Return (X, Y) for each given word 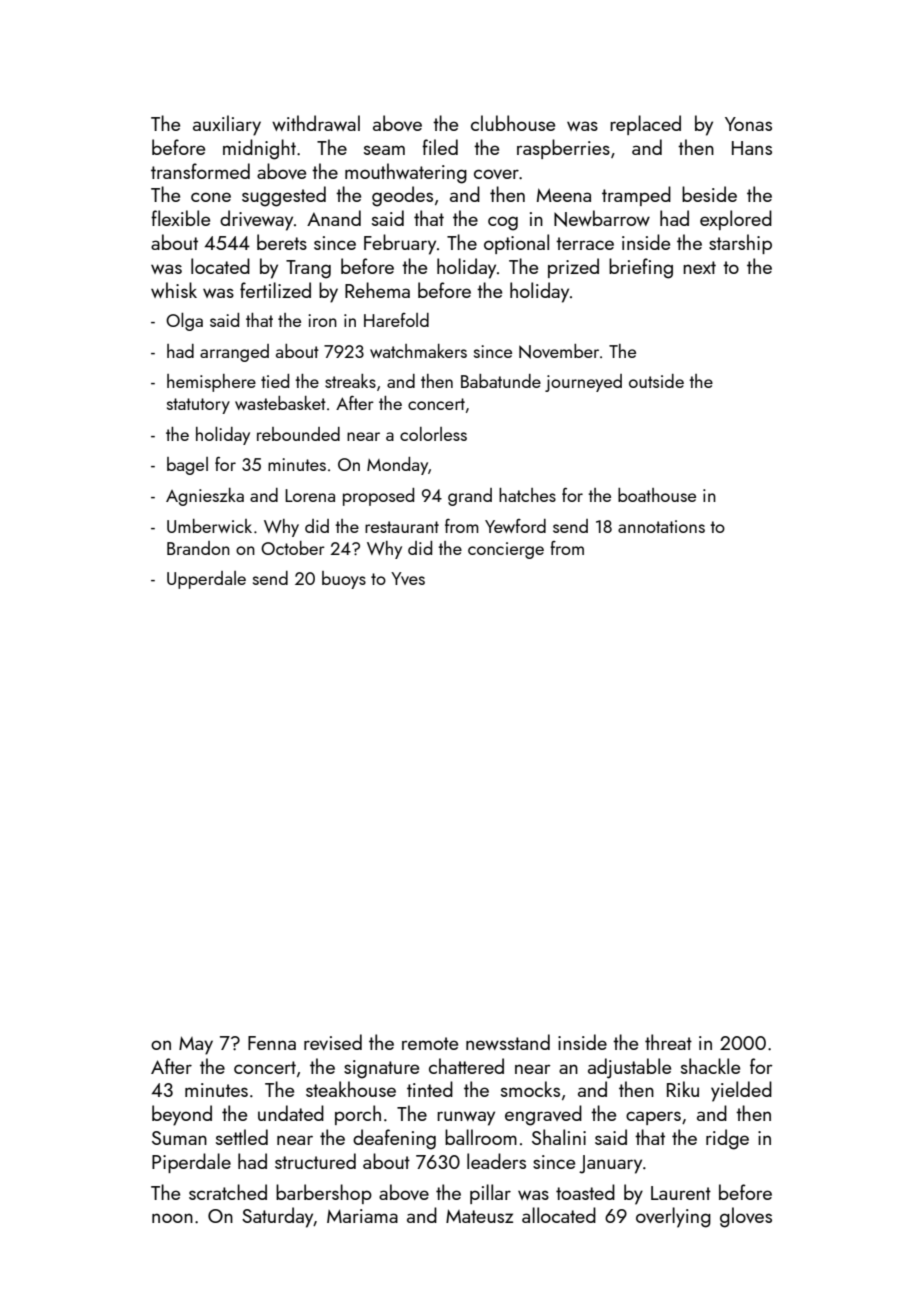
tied (275, 381)
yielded (741, 1091)
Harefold (396, 320)
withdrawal (316, 123)
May (196, 1045)
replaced (645, 125)
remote (430, 1043)
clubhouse (513, 123)
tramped (636, 196)
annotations (661, 526)
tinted (430, 1089)
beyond (182, 1115)
